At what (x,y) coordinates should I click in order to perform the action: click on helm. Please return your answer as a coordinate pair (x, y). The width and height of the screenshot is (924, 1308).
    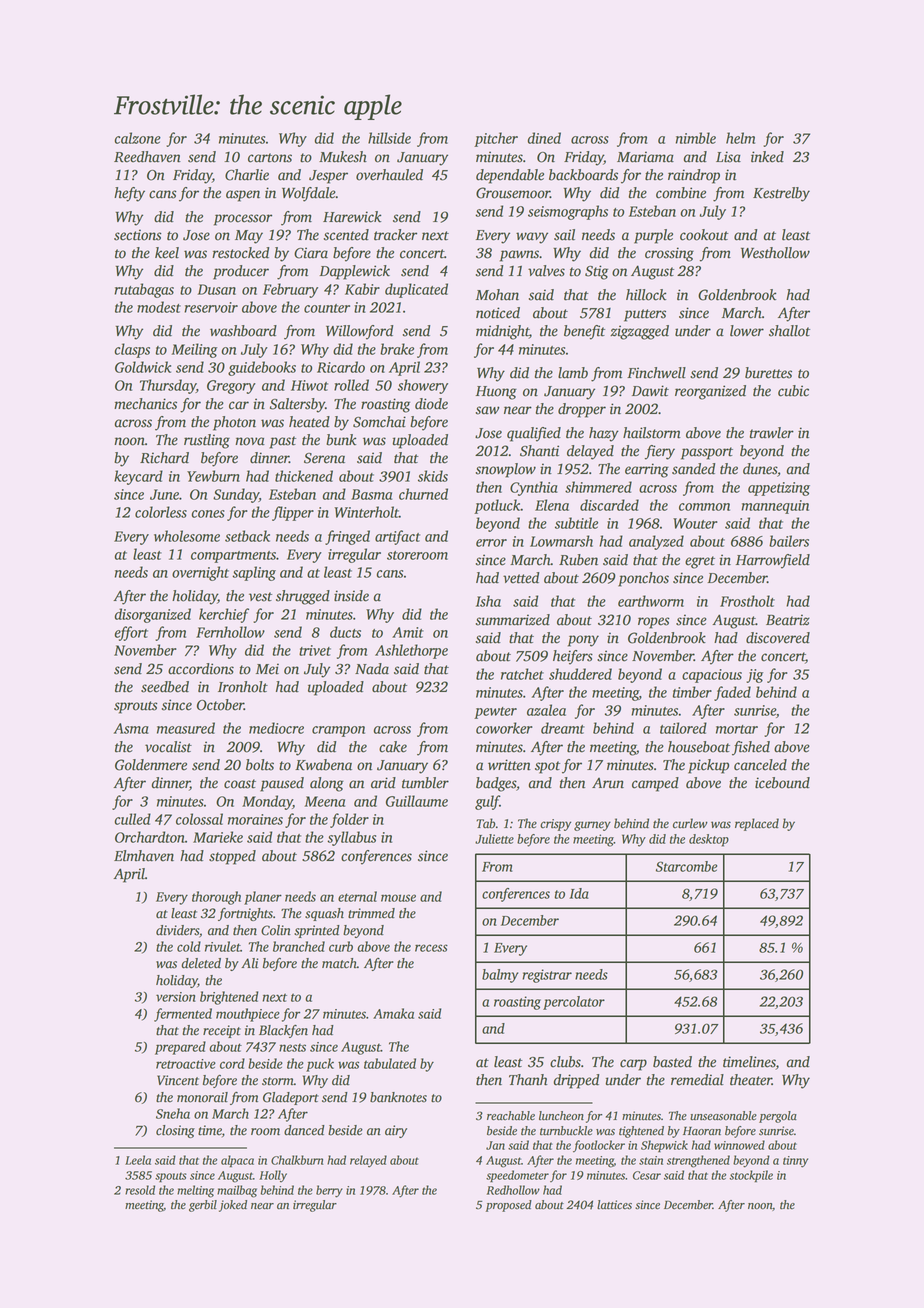
    Looking at the image, I should click on (740, 138).
